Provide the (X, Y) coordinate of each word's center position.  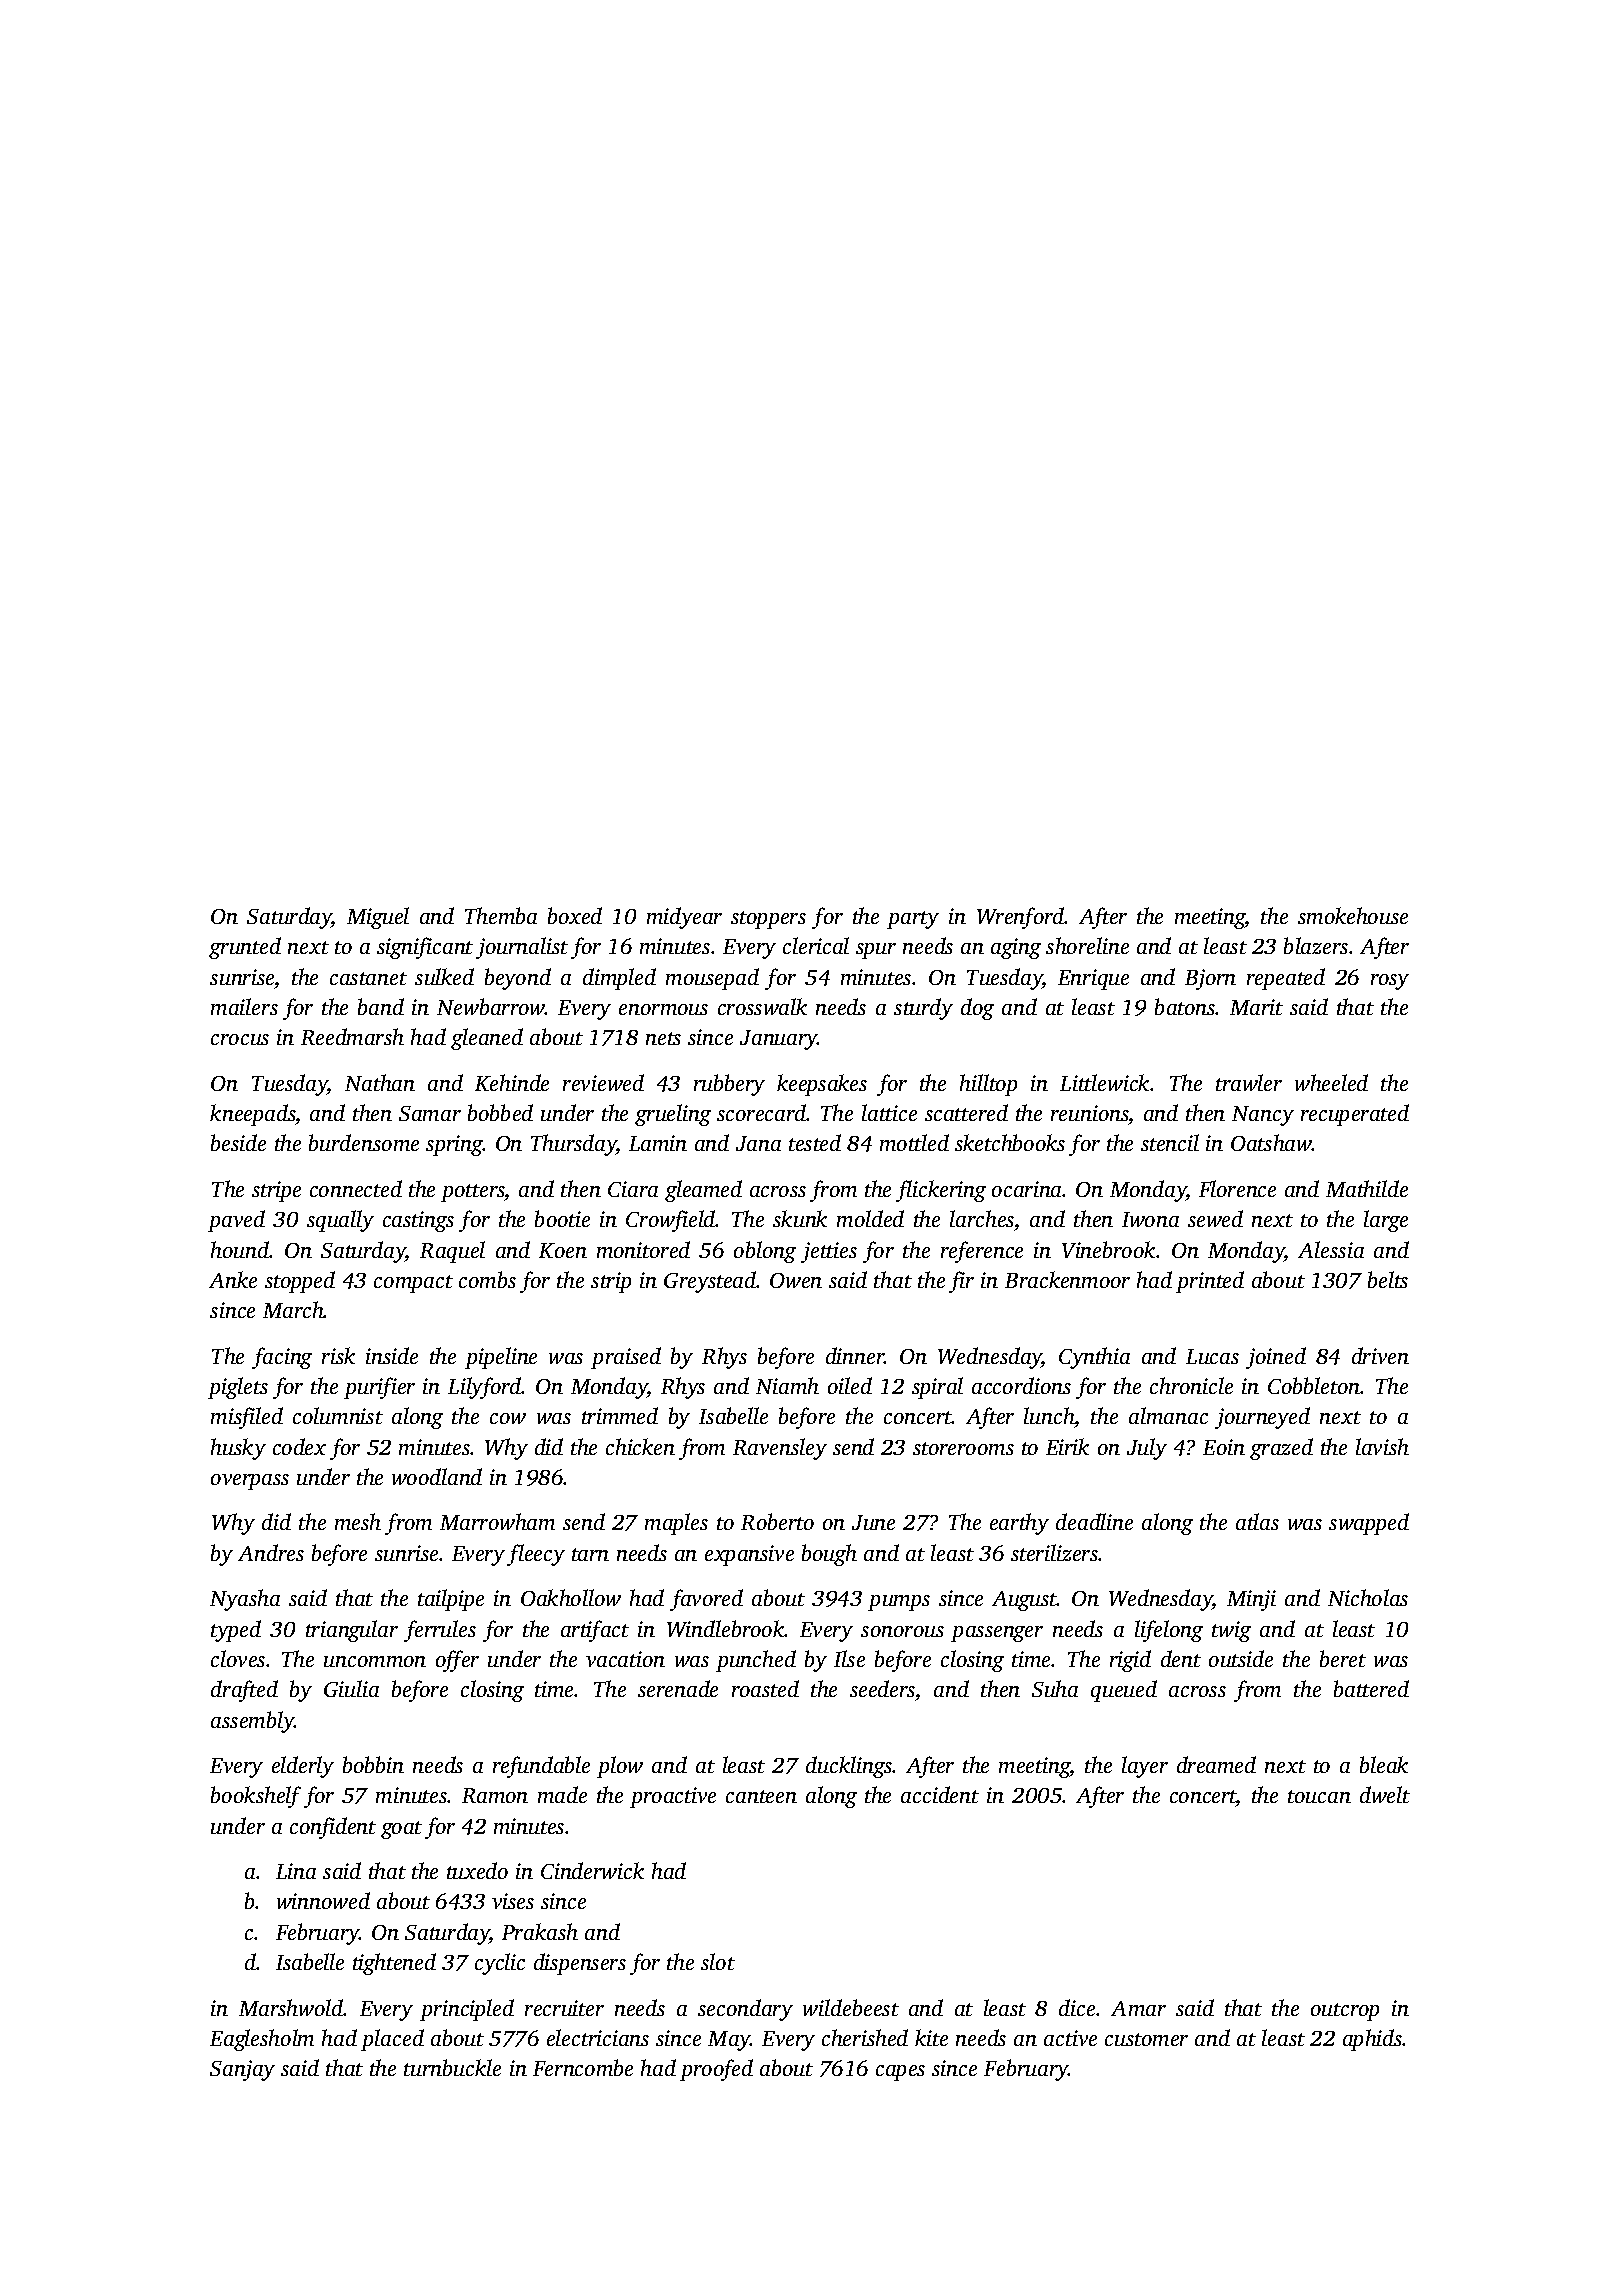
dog (977, 1009)
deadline (1094, 1521)
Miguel (378, 918)
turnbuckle (452, 2067)
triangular (352, 1631)
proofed (716, 2070)
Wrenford (1021, 918)
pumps (899, 1603)
